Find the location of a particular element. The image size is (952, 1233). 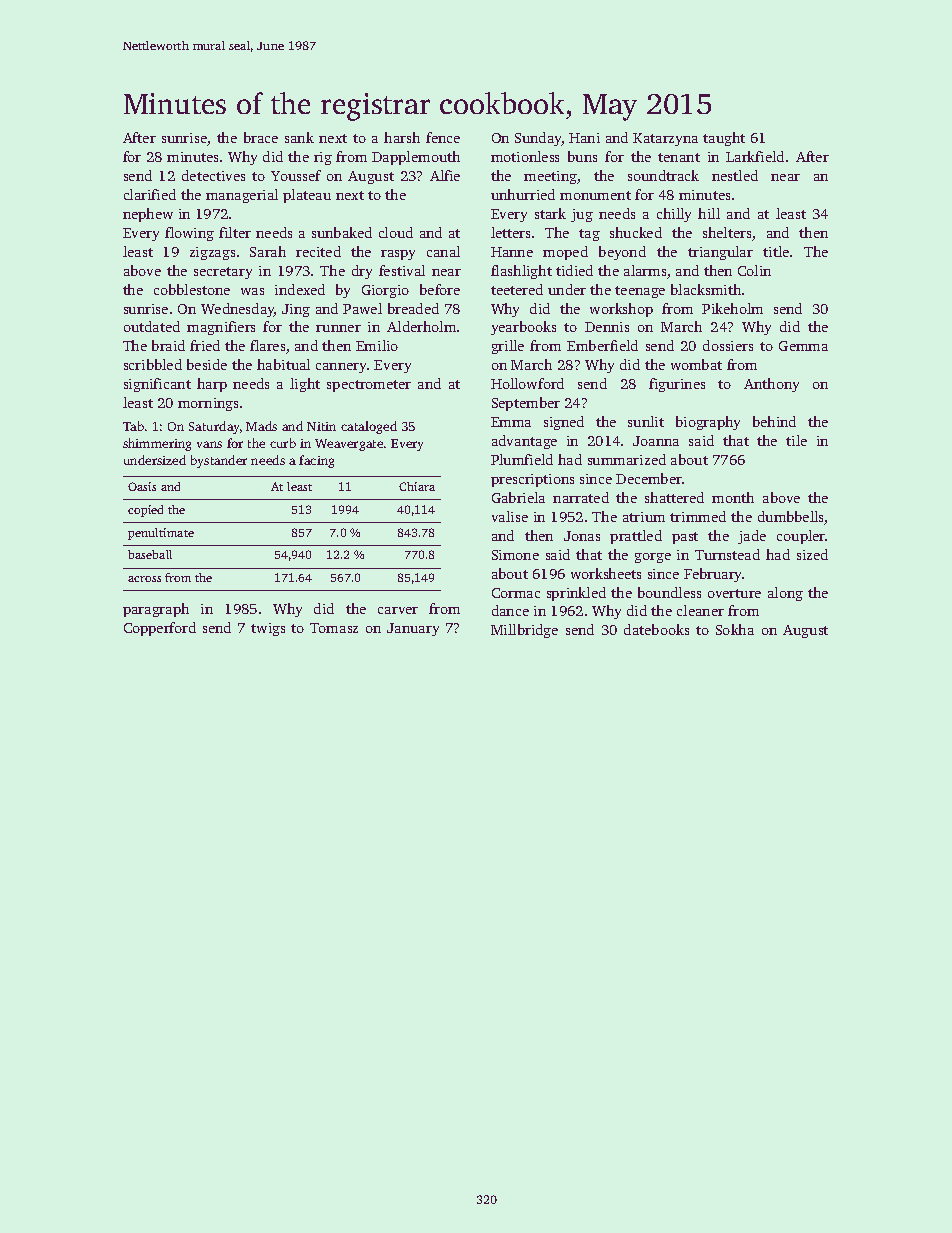

harsh is located at coordinates (402, 137).
